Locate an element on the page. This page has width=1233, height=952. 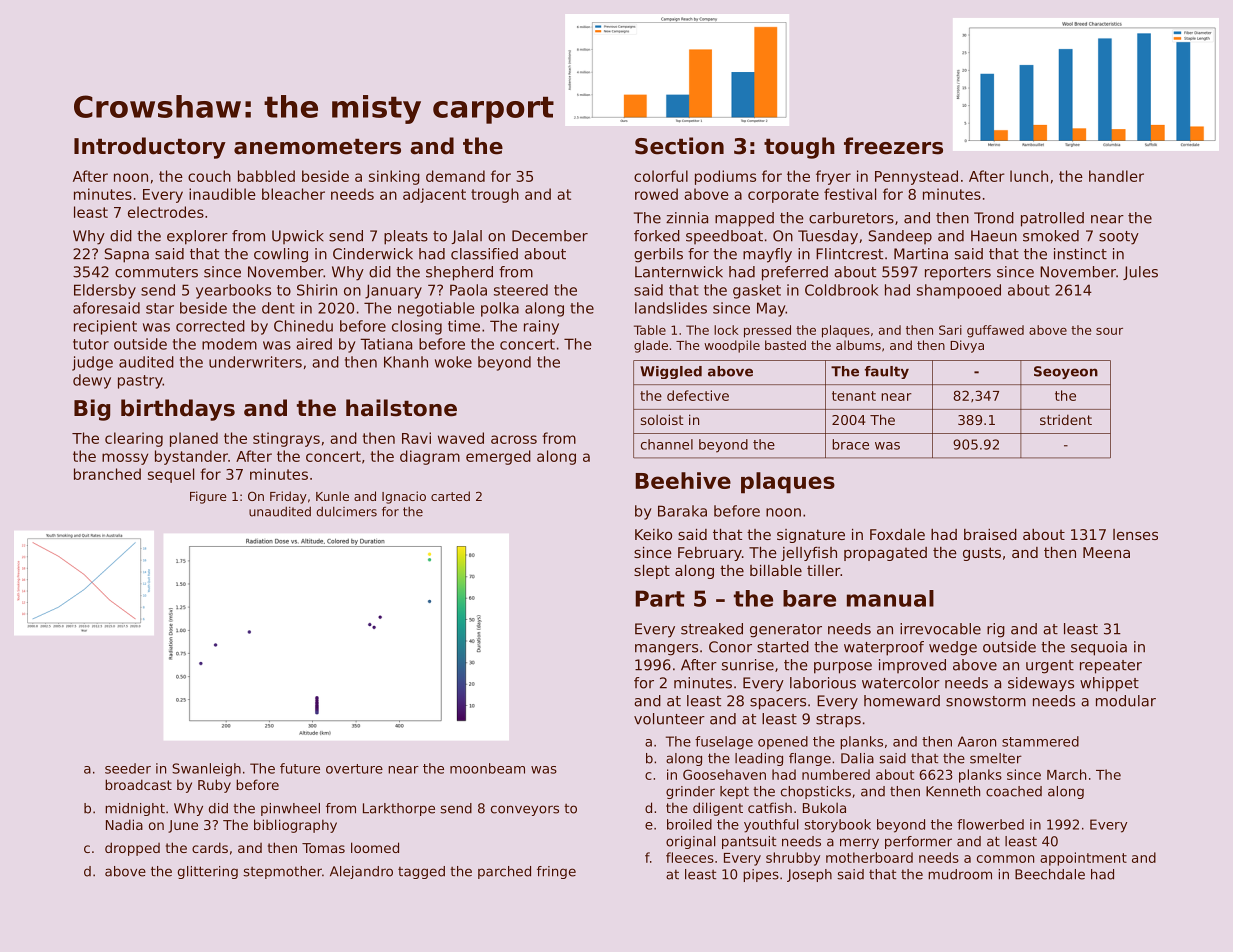
Jules is located at coordinates (1140, 273).
